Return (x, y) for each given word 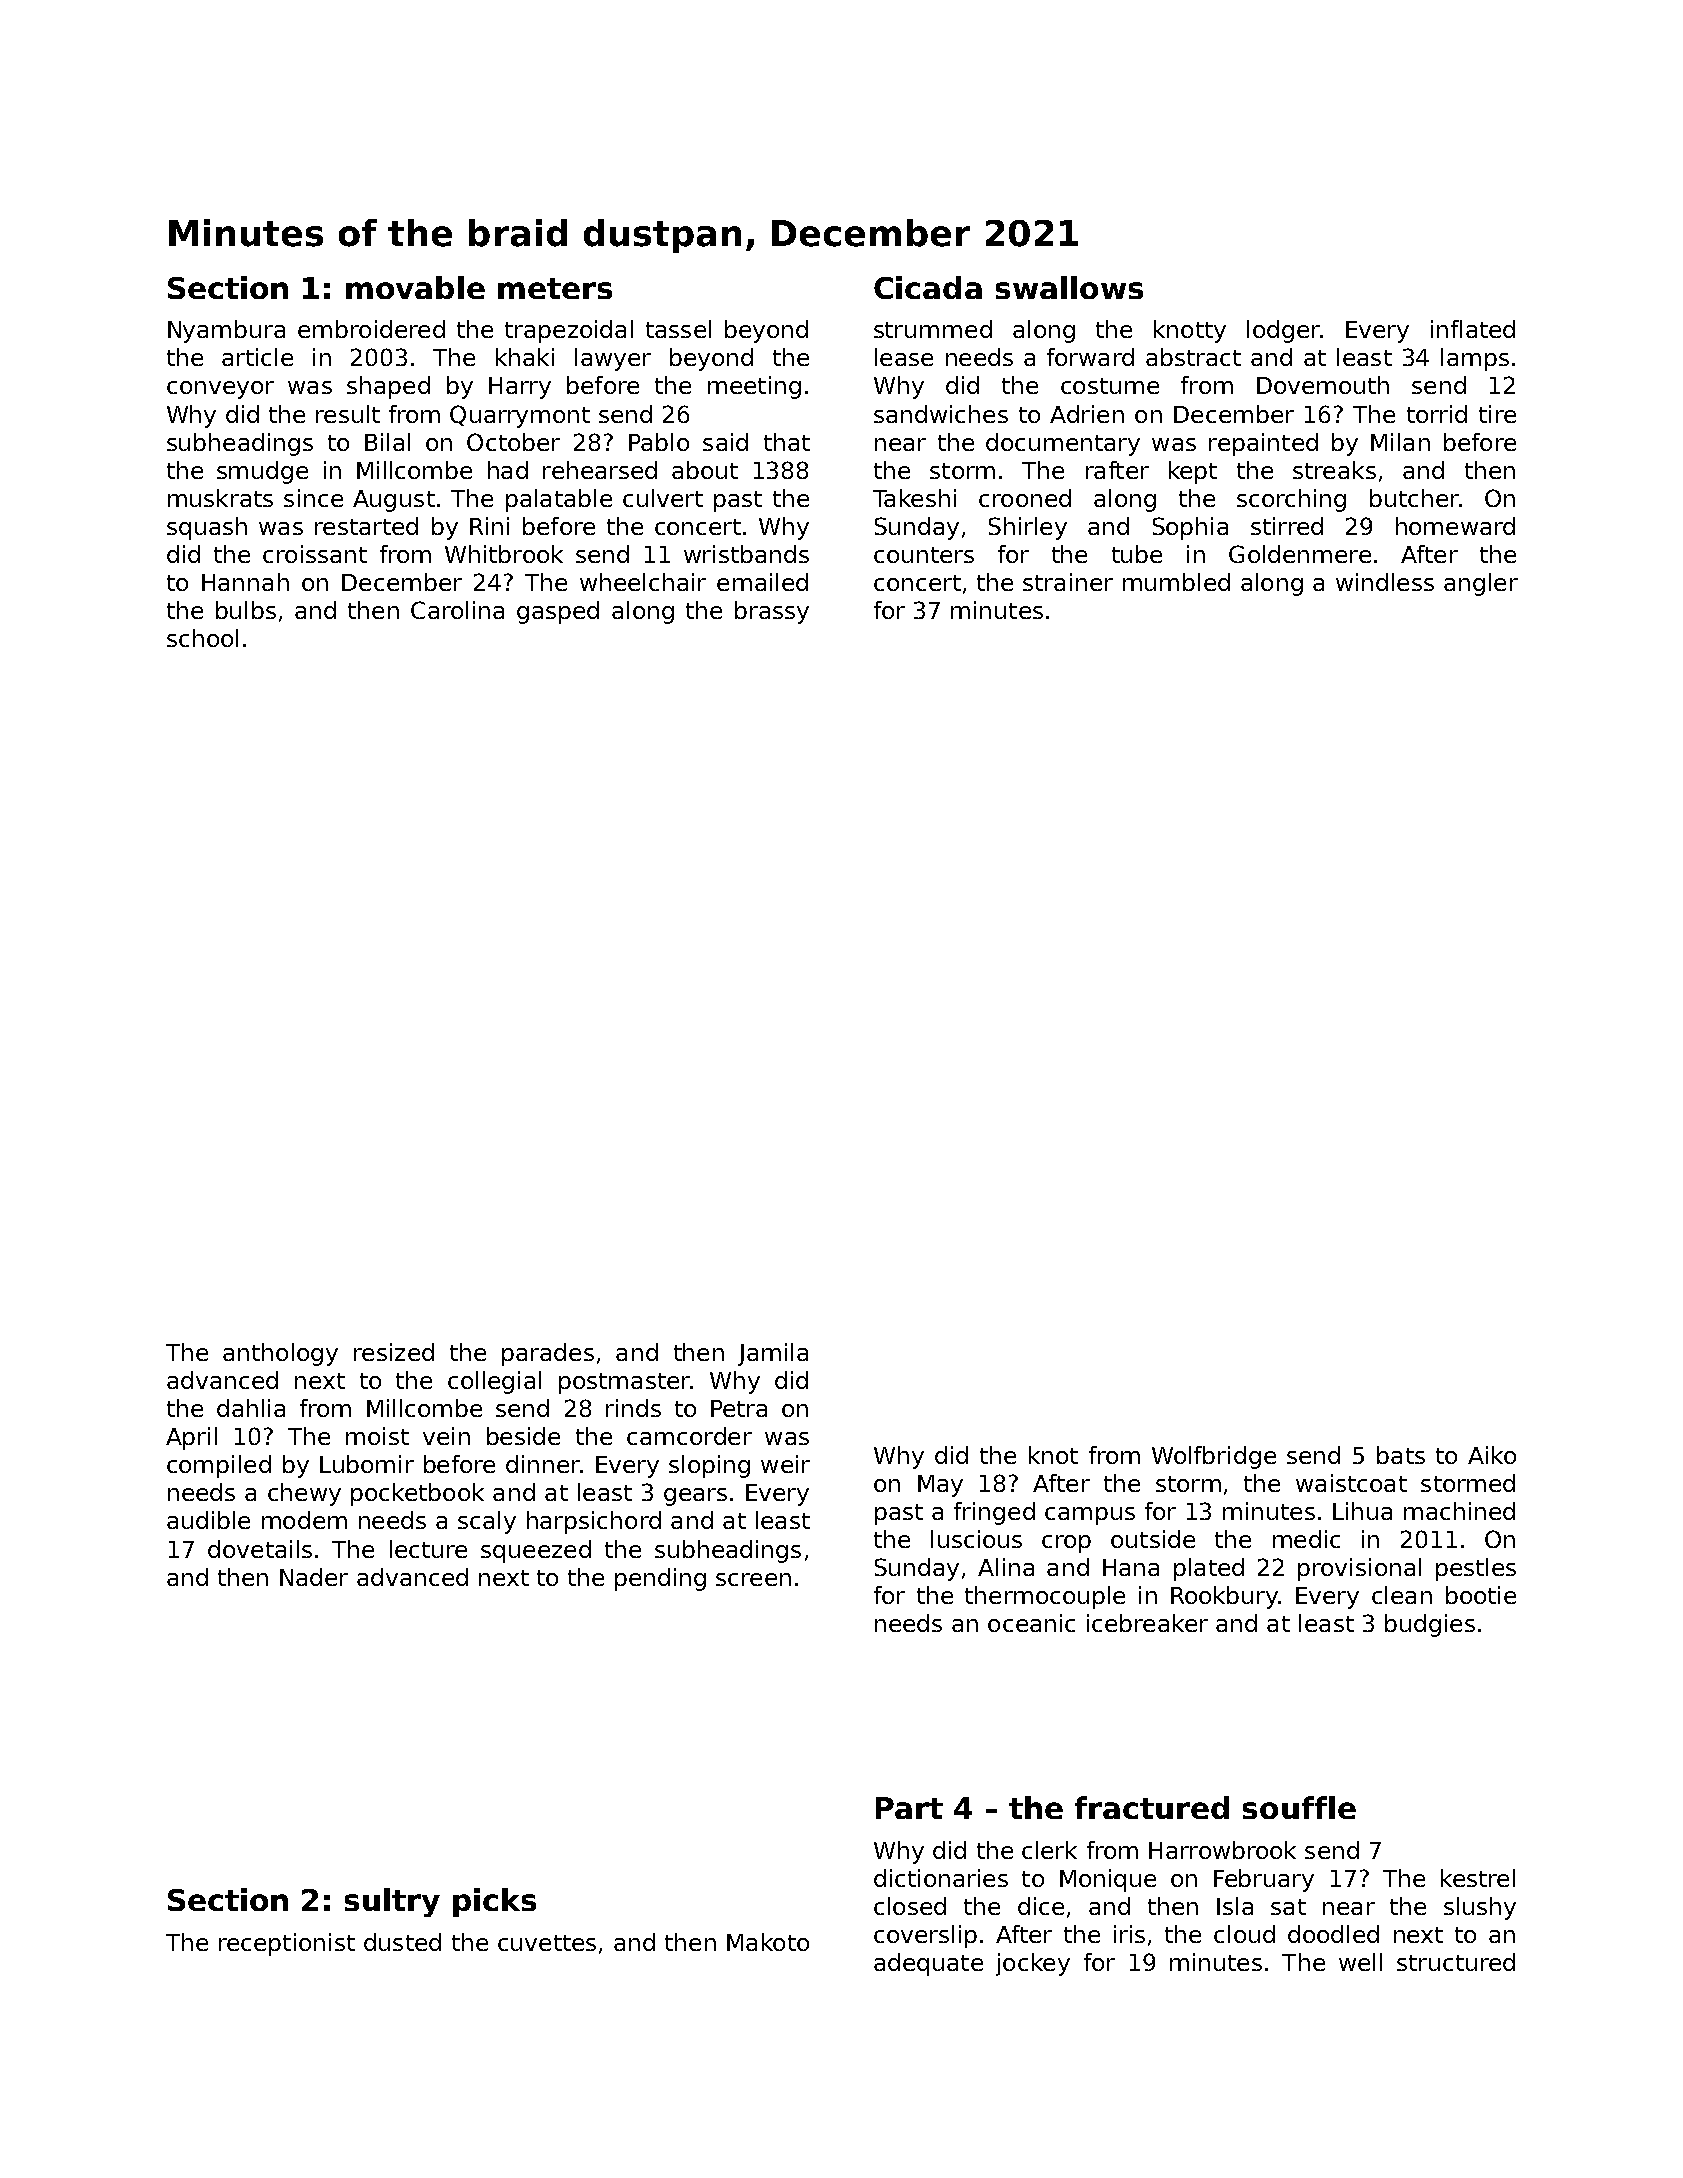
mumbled (1176, 582)
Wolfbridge (1214, 1457)
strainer (1068, 582)
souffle (1299, 1807)
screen (753, 1579)
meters (555, 288)
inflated (1473, 329)
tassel (678, 329)
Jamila (773, 1354)
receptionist (287, 1944)
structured (1456, 1962)
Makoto (768, 1942)
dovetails (260, 1549)
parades (548, 1354)
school (202, 638)
